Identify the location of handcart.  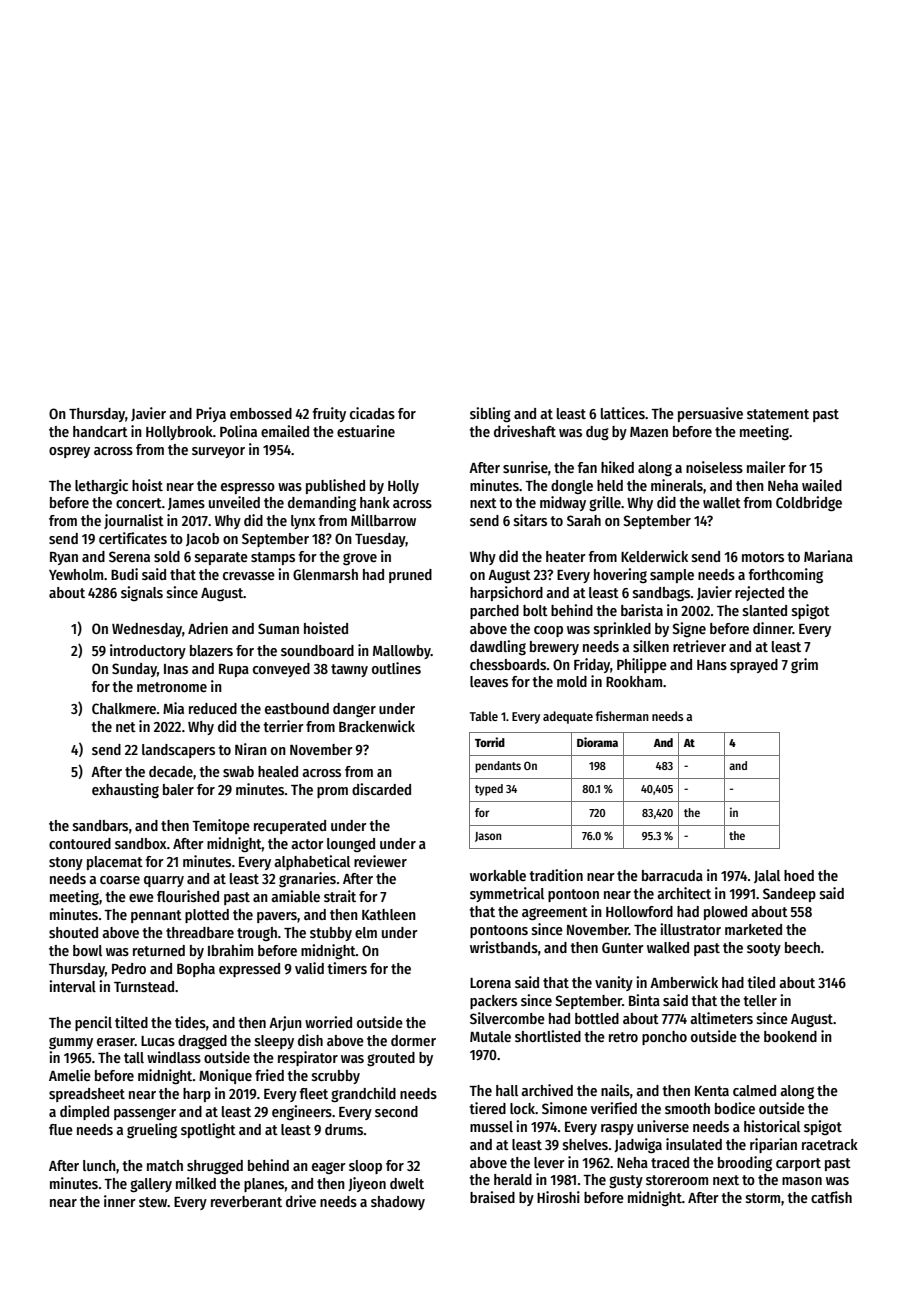
(100, 431).
